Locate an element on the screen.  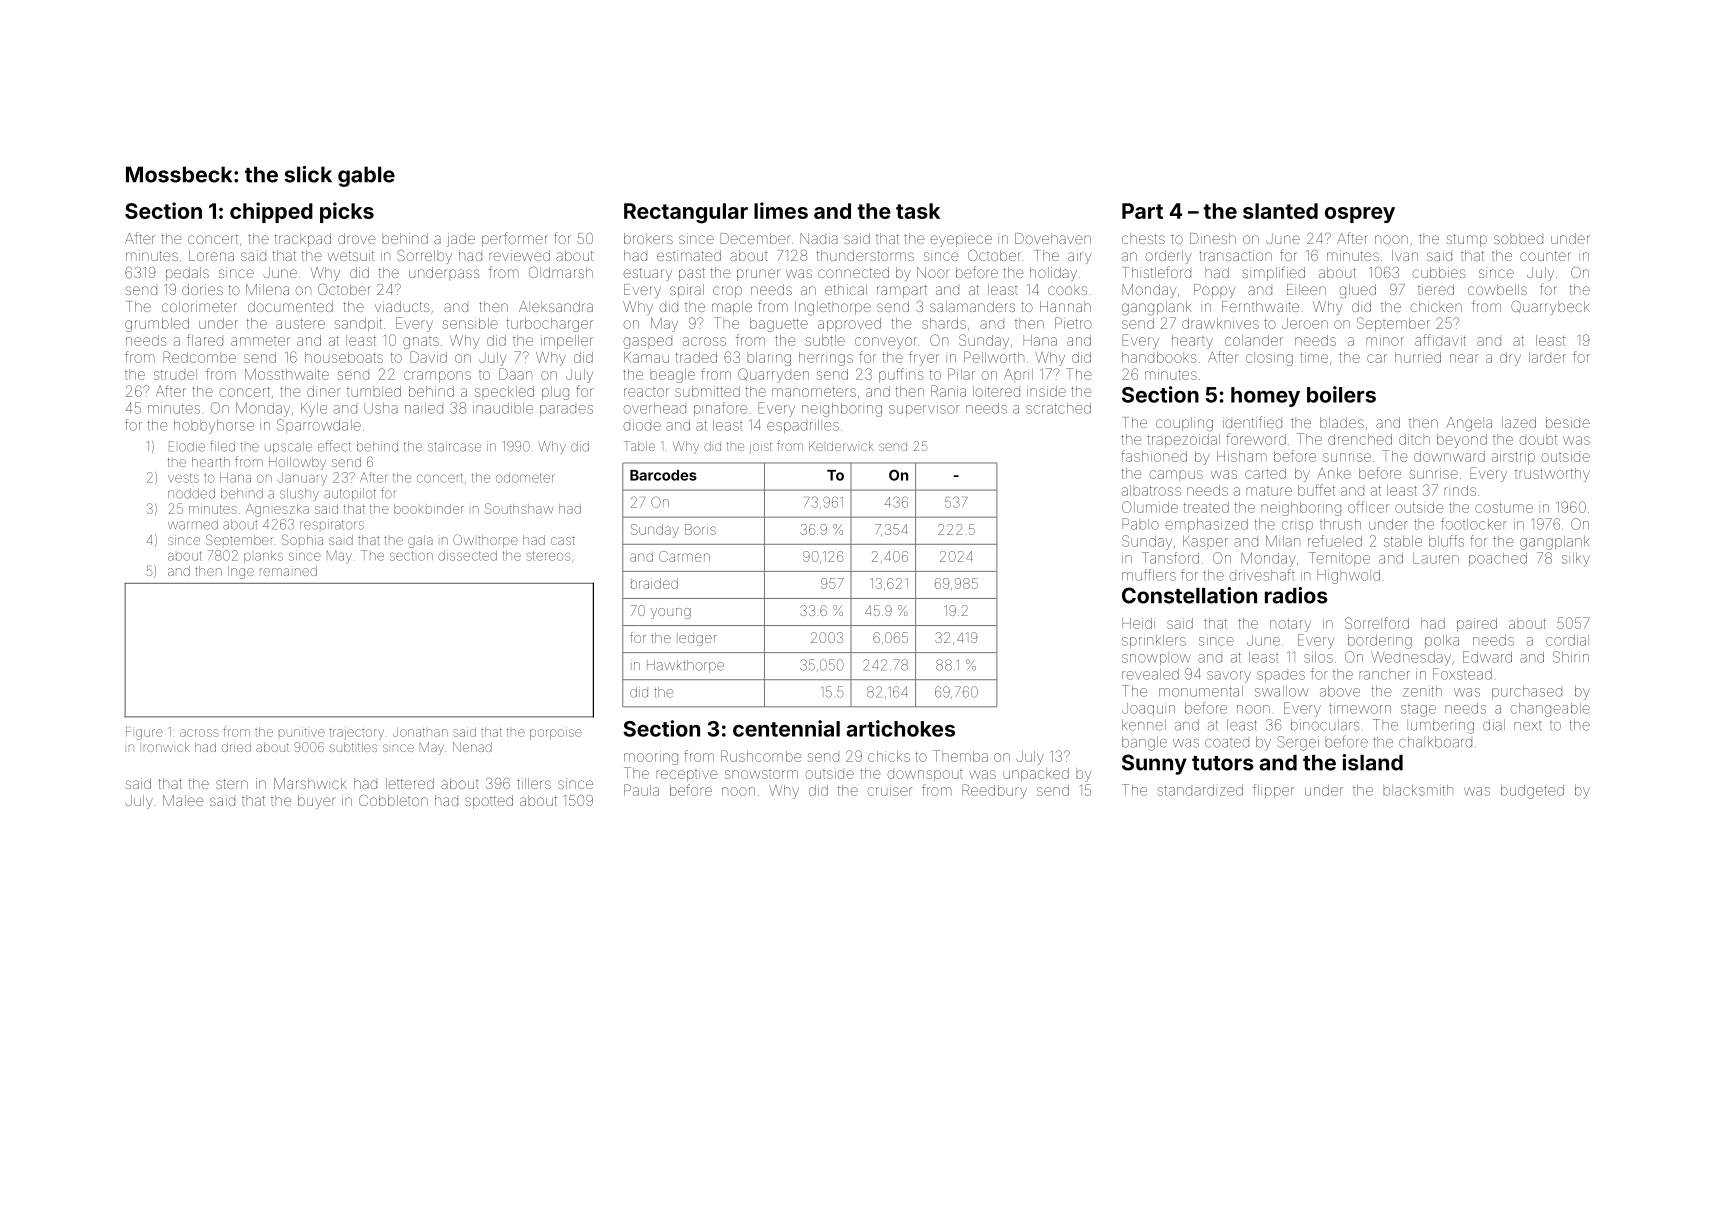
Jonathan is located at coordinates (420, 732).
